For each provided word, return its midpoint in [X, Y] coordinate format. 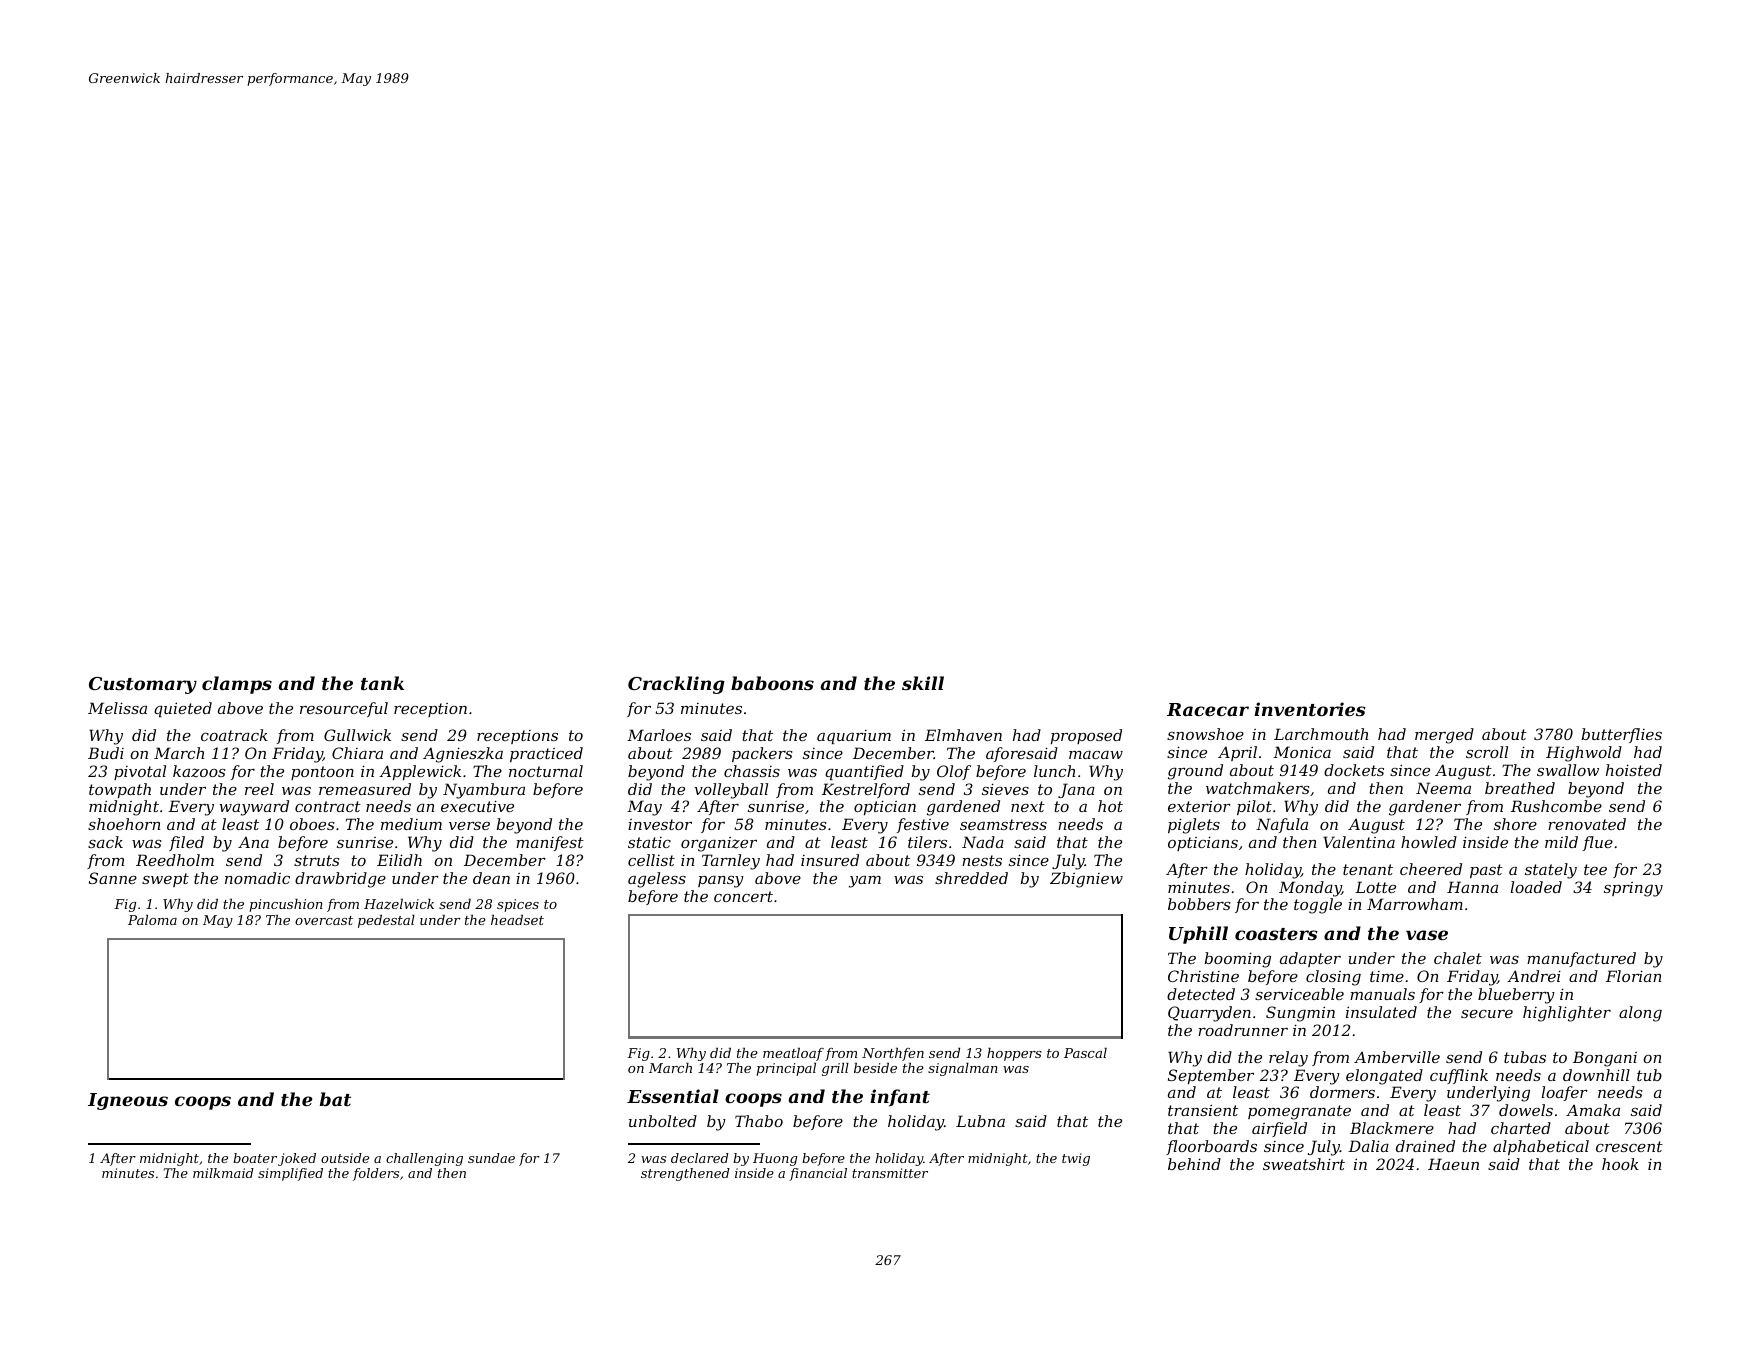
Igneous [128, 1101]
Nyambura [484, 791]
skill [923, 683]
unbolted [663, 1121]
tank [382, 683]
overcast [324, 920]
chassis [752, 771]
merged [1444, 736]
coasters [1276, 934]
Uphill [1198, 935]
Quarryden [1209, 1014]
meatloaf [793, 1054]
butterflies [1622, 735]
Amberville [1397, 1057]
